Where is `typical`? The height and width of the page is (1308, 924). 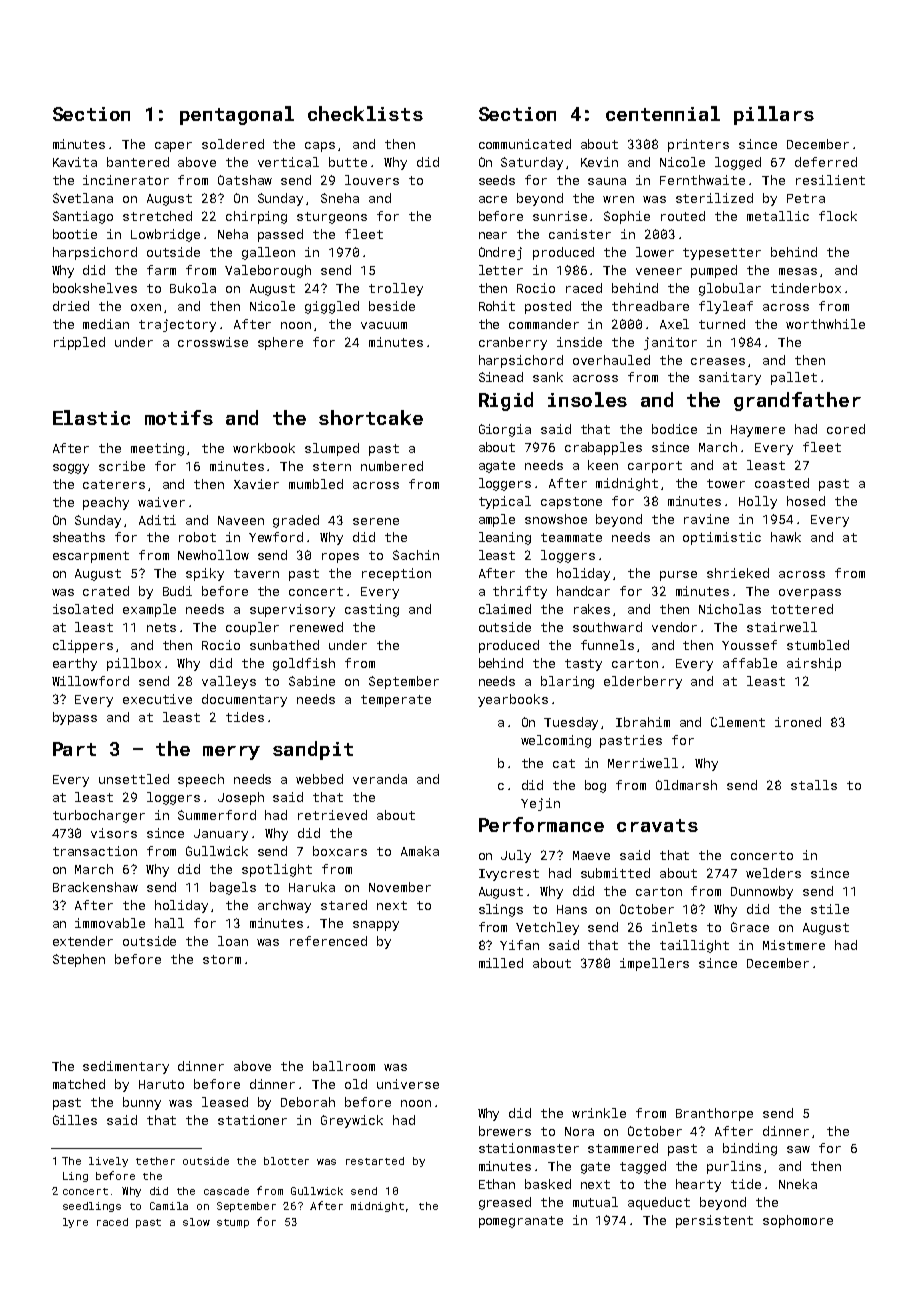
typical is located at coordinates (505, 502).
